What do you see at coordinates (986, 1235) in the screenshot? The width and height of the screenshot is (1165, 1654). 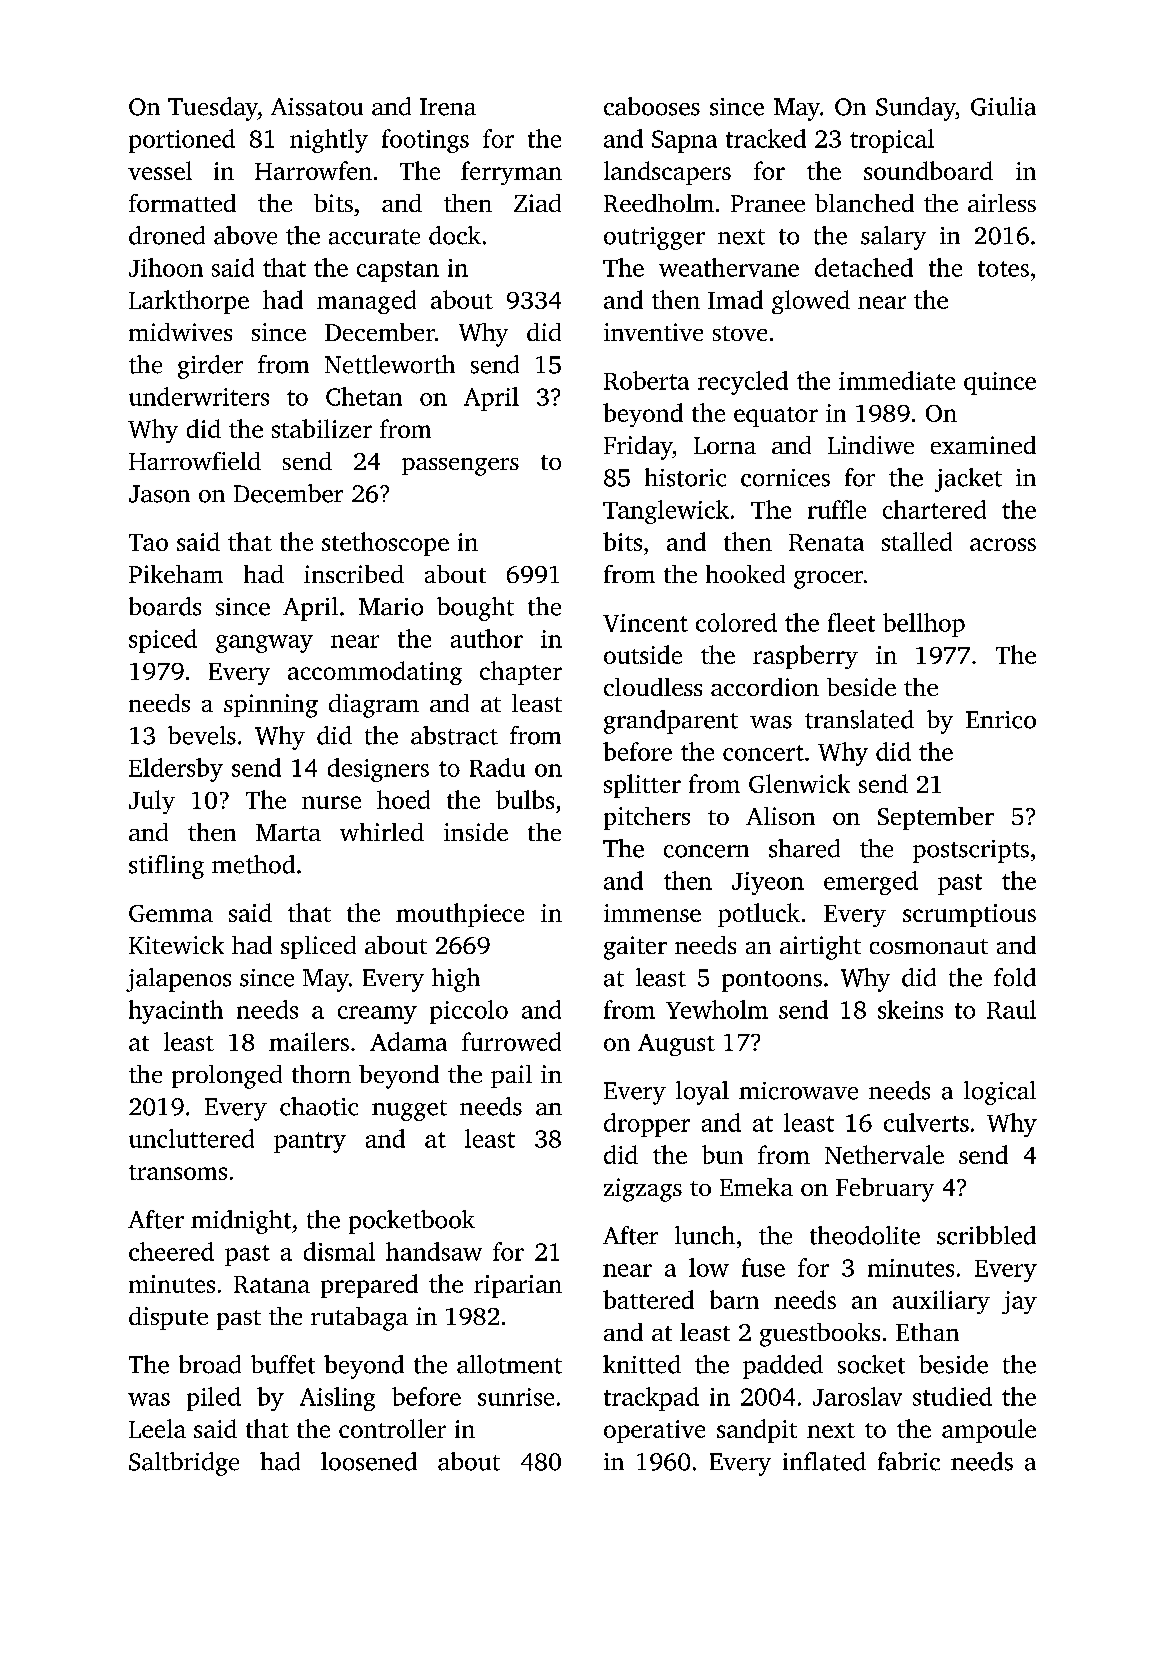 I see `scribbled` at bounding box center [986, 1235].
